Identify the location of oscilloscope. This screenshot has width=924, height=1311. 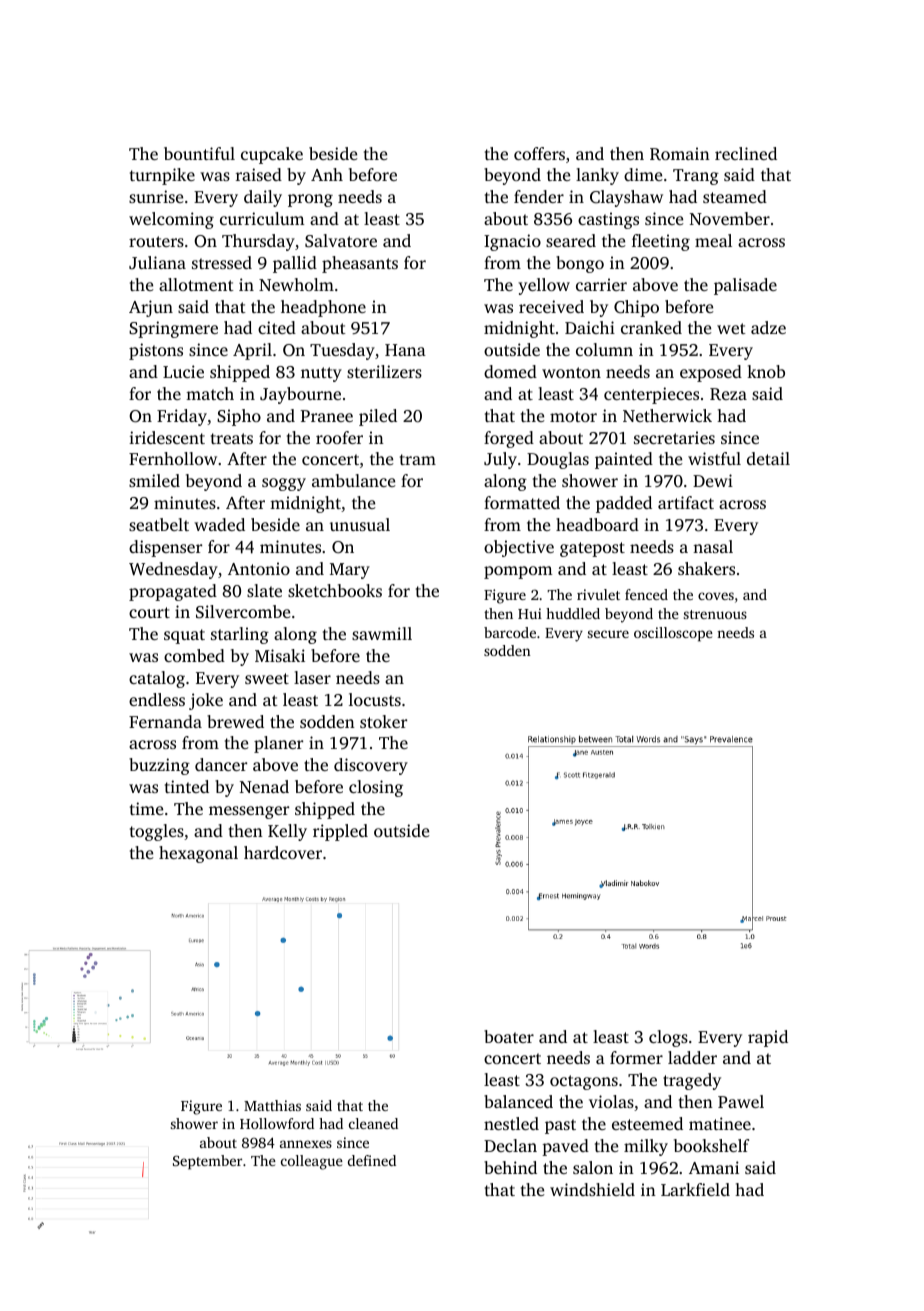
(673, 634).
